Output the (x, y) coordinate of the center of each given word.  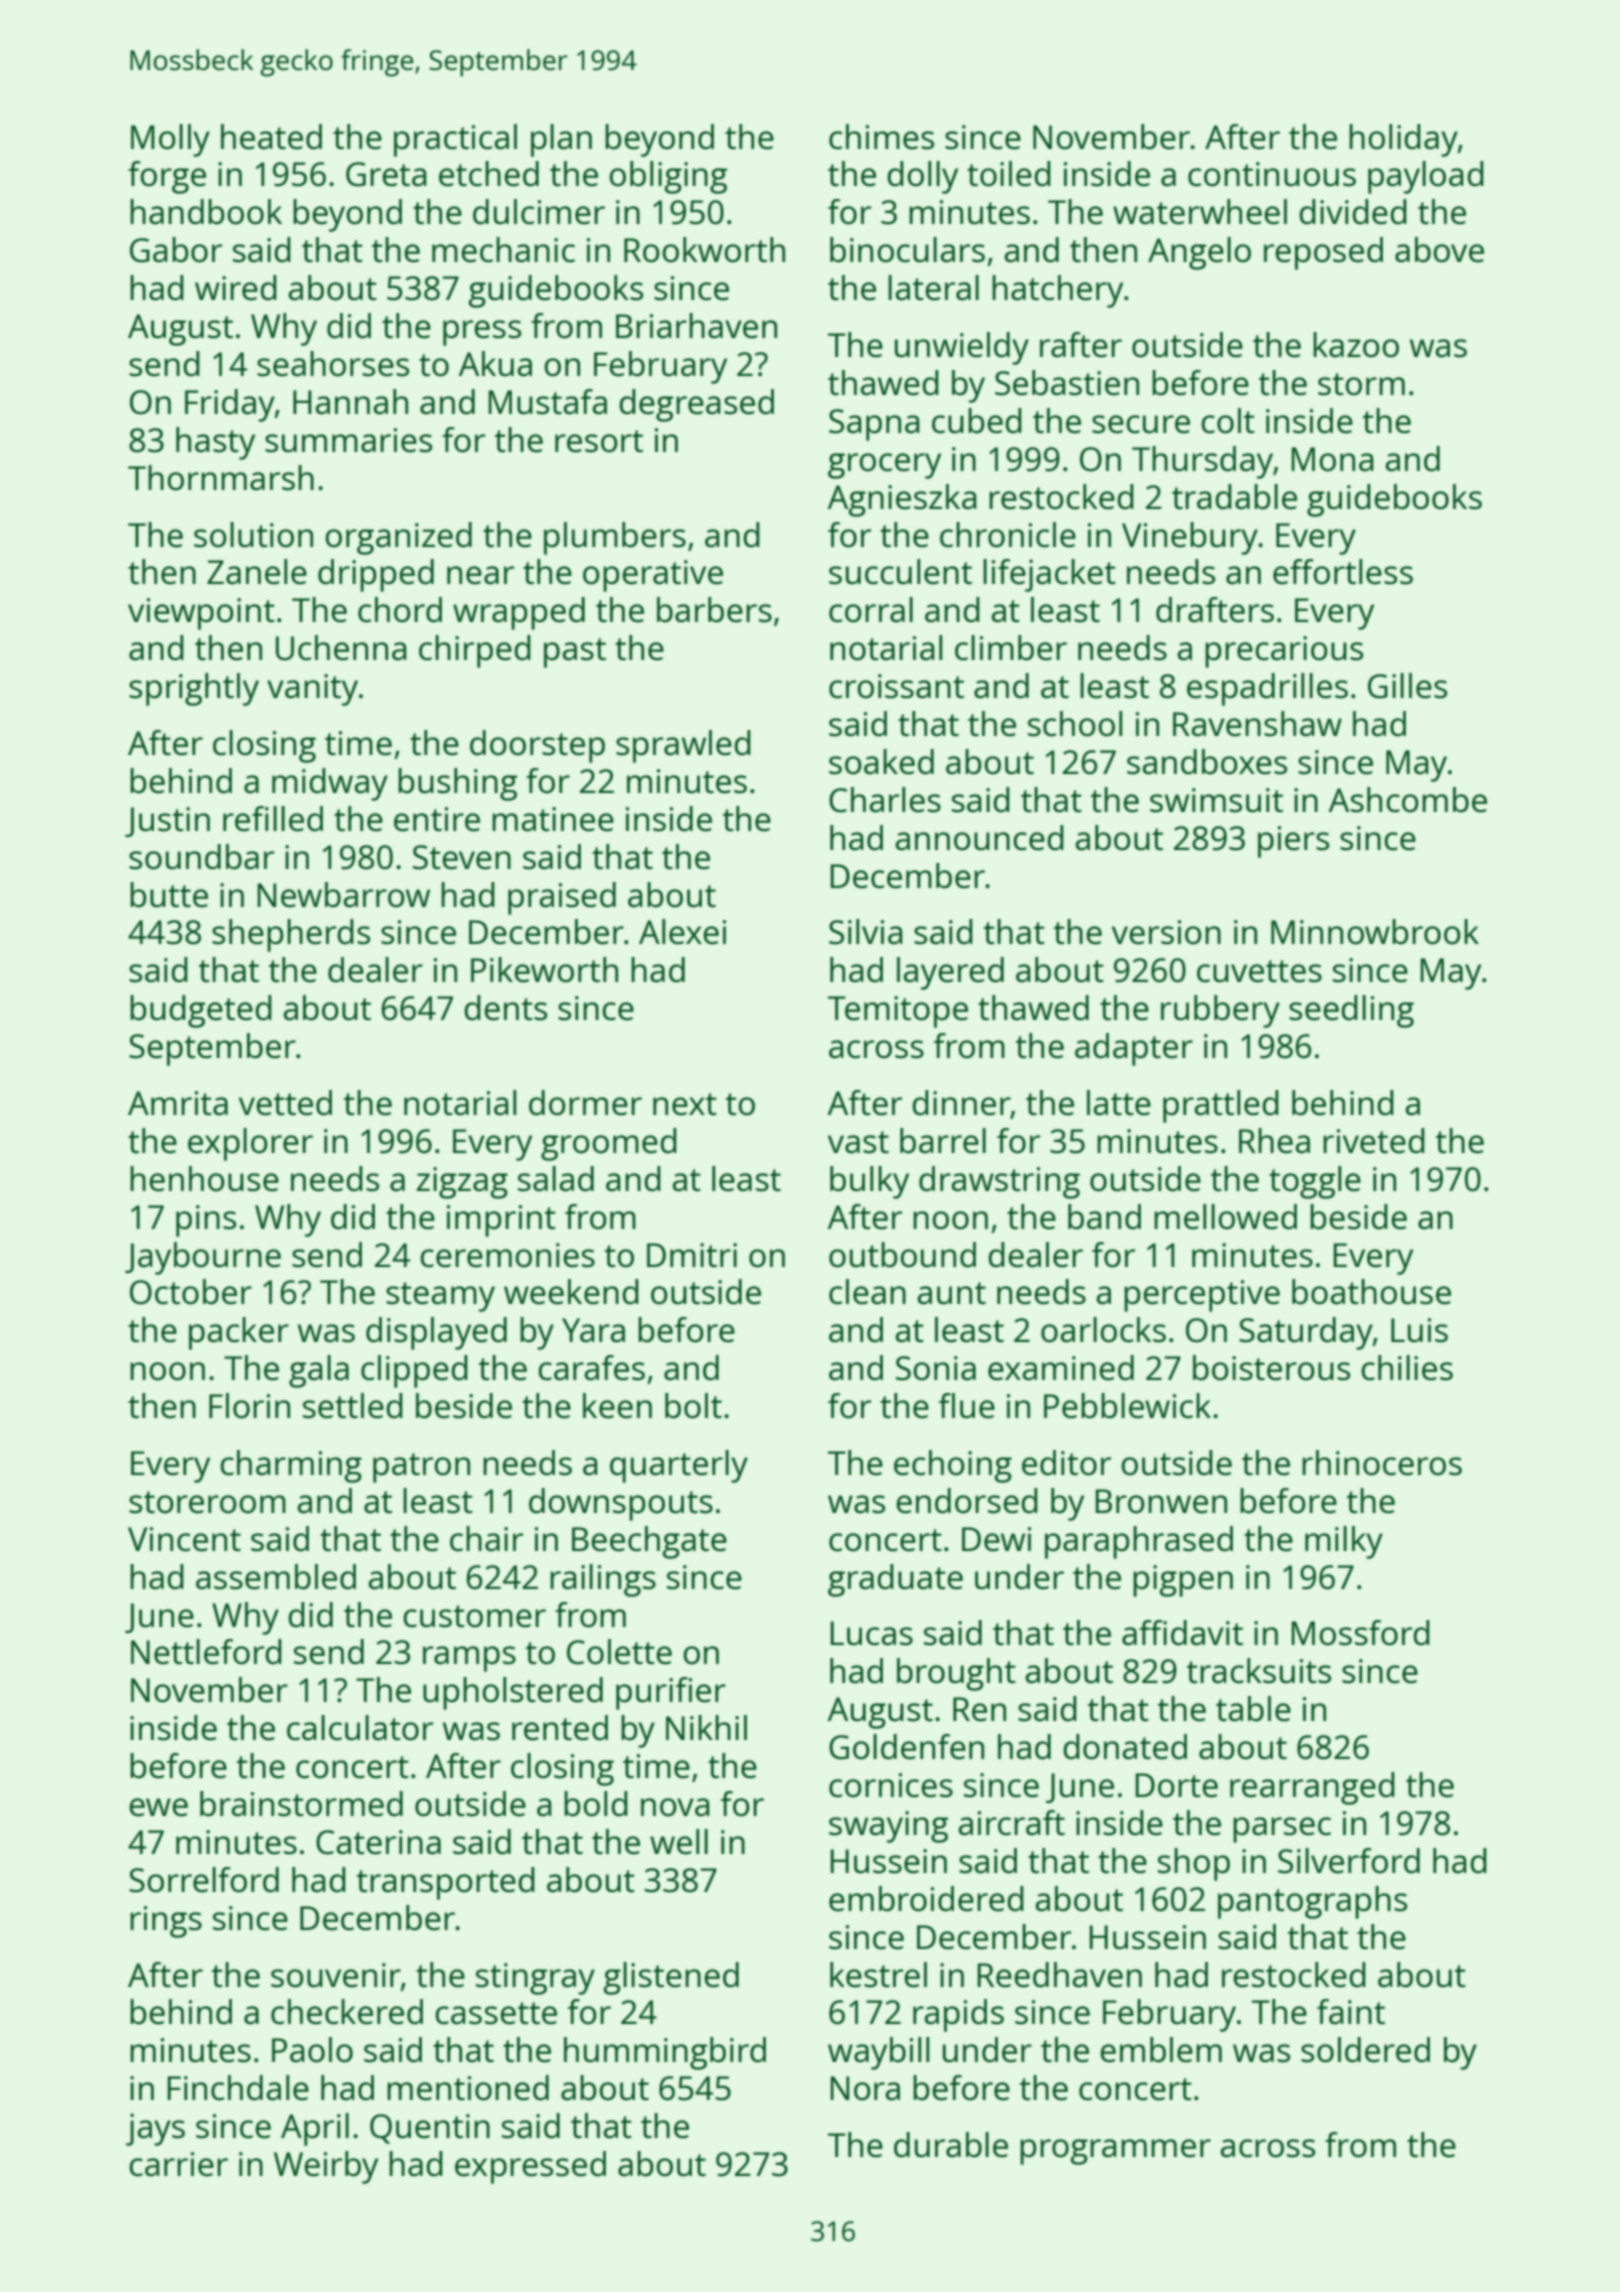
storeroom (207, 1502)
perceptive (1202, 1296)
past (575, 653)
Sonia (936, 1368)
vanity (312, 690)
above (1439, 250)
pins (206, 1221)
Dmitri (692, 1255)
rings (166, 1922)
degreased (696, 405)
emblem (1161, 2050)
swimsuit (1216, 800)
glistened (671, 1978)
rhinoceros (1382, 1463)
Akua (495, 364)
